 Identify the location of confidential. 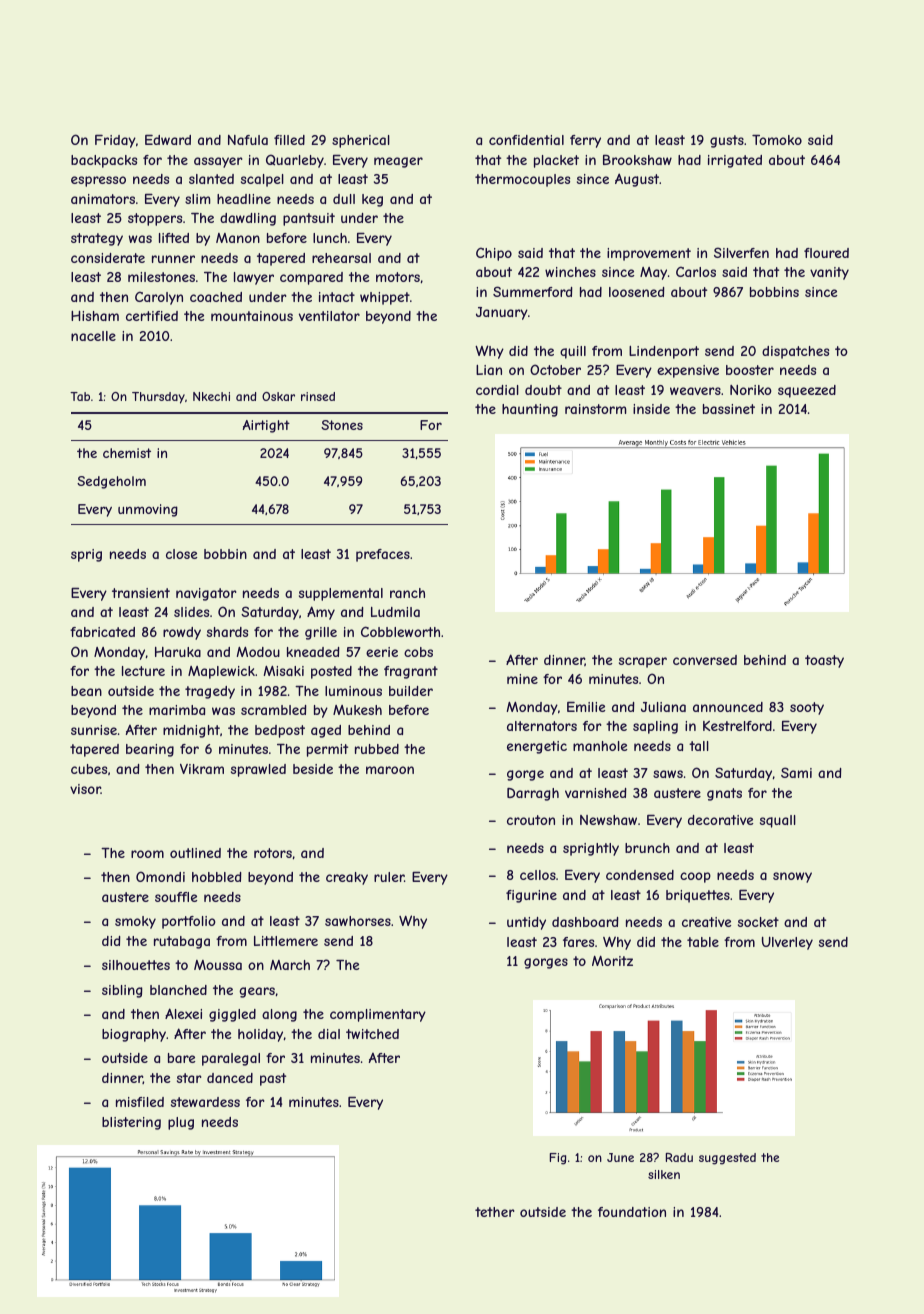
(526, 140).
